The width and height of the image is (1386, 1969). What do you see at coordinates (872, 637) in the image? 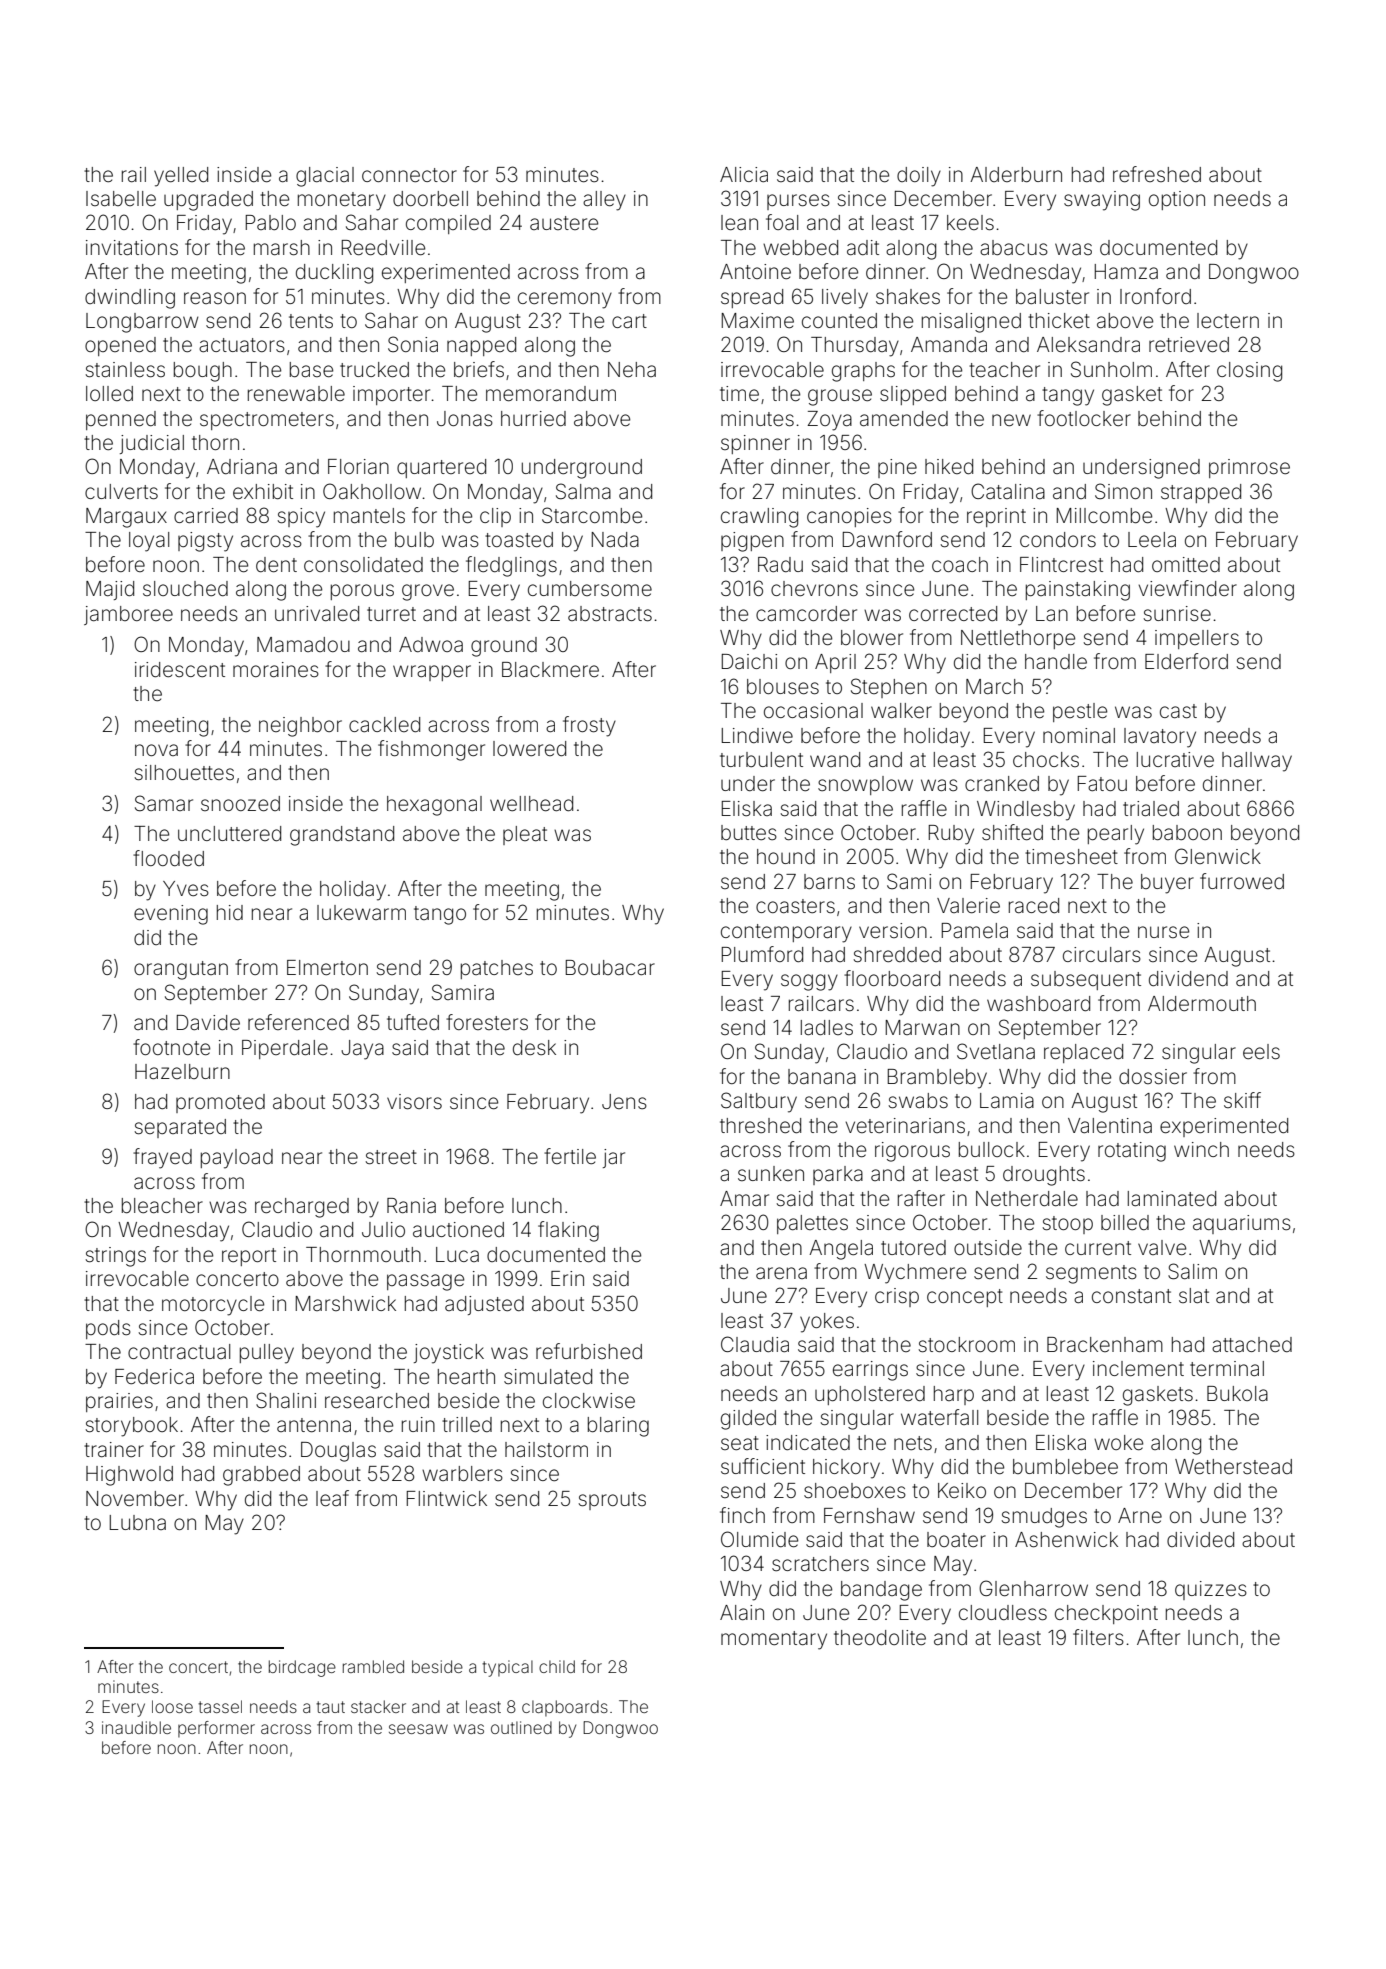
I see `blower` at bounding box center [872, 637].
